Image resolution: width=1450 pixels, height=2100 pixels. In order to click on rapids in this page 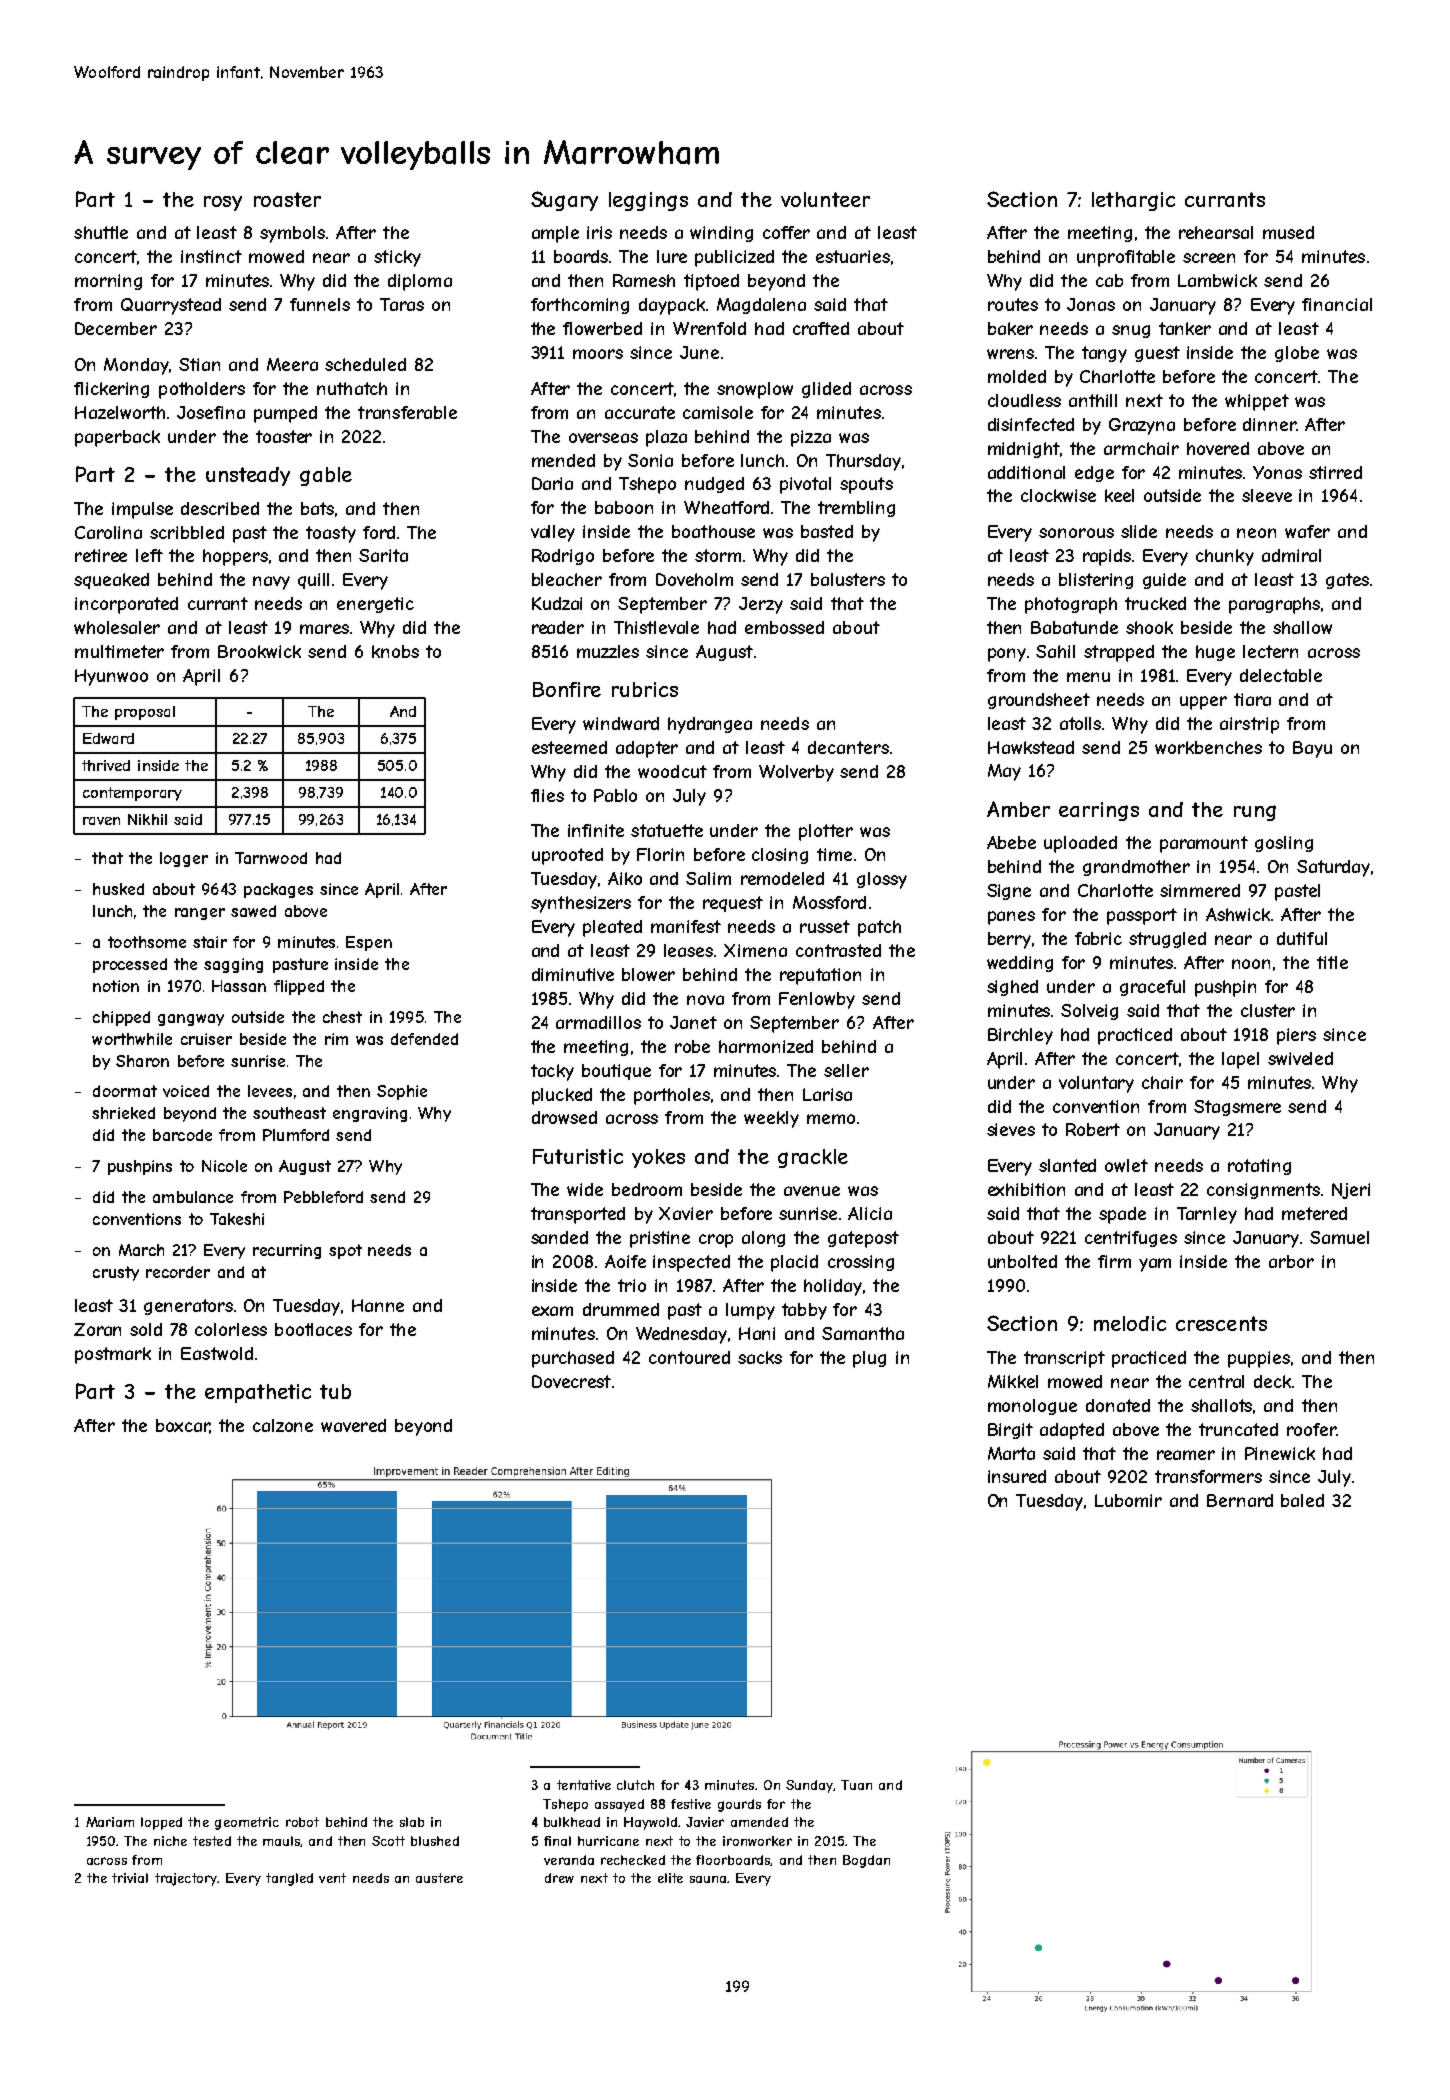, I will do `click(1107, 557)`.
